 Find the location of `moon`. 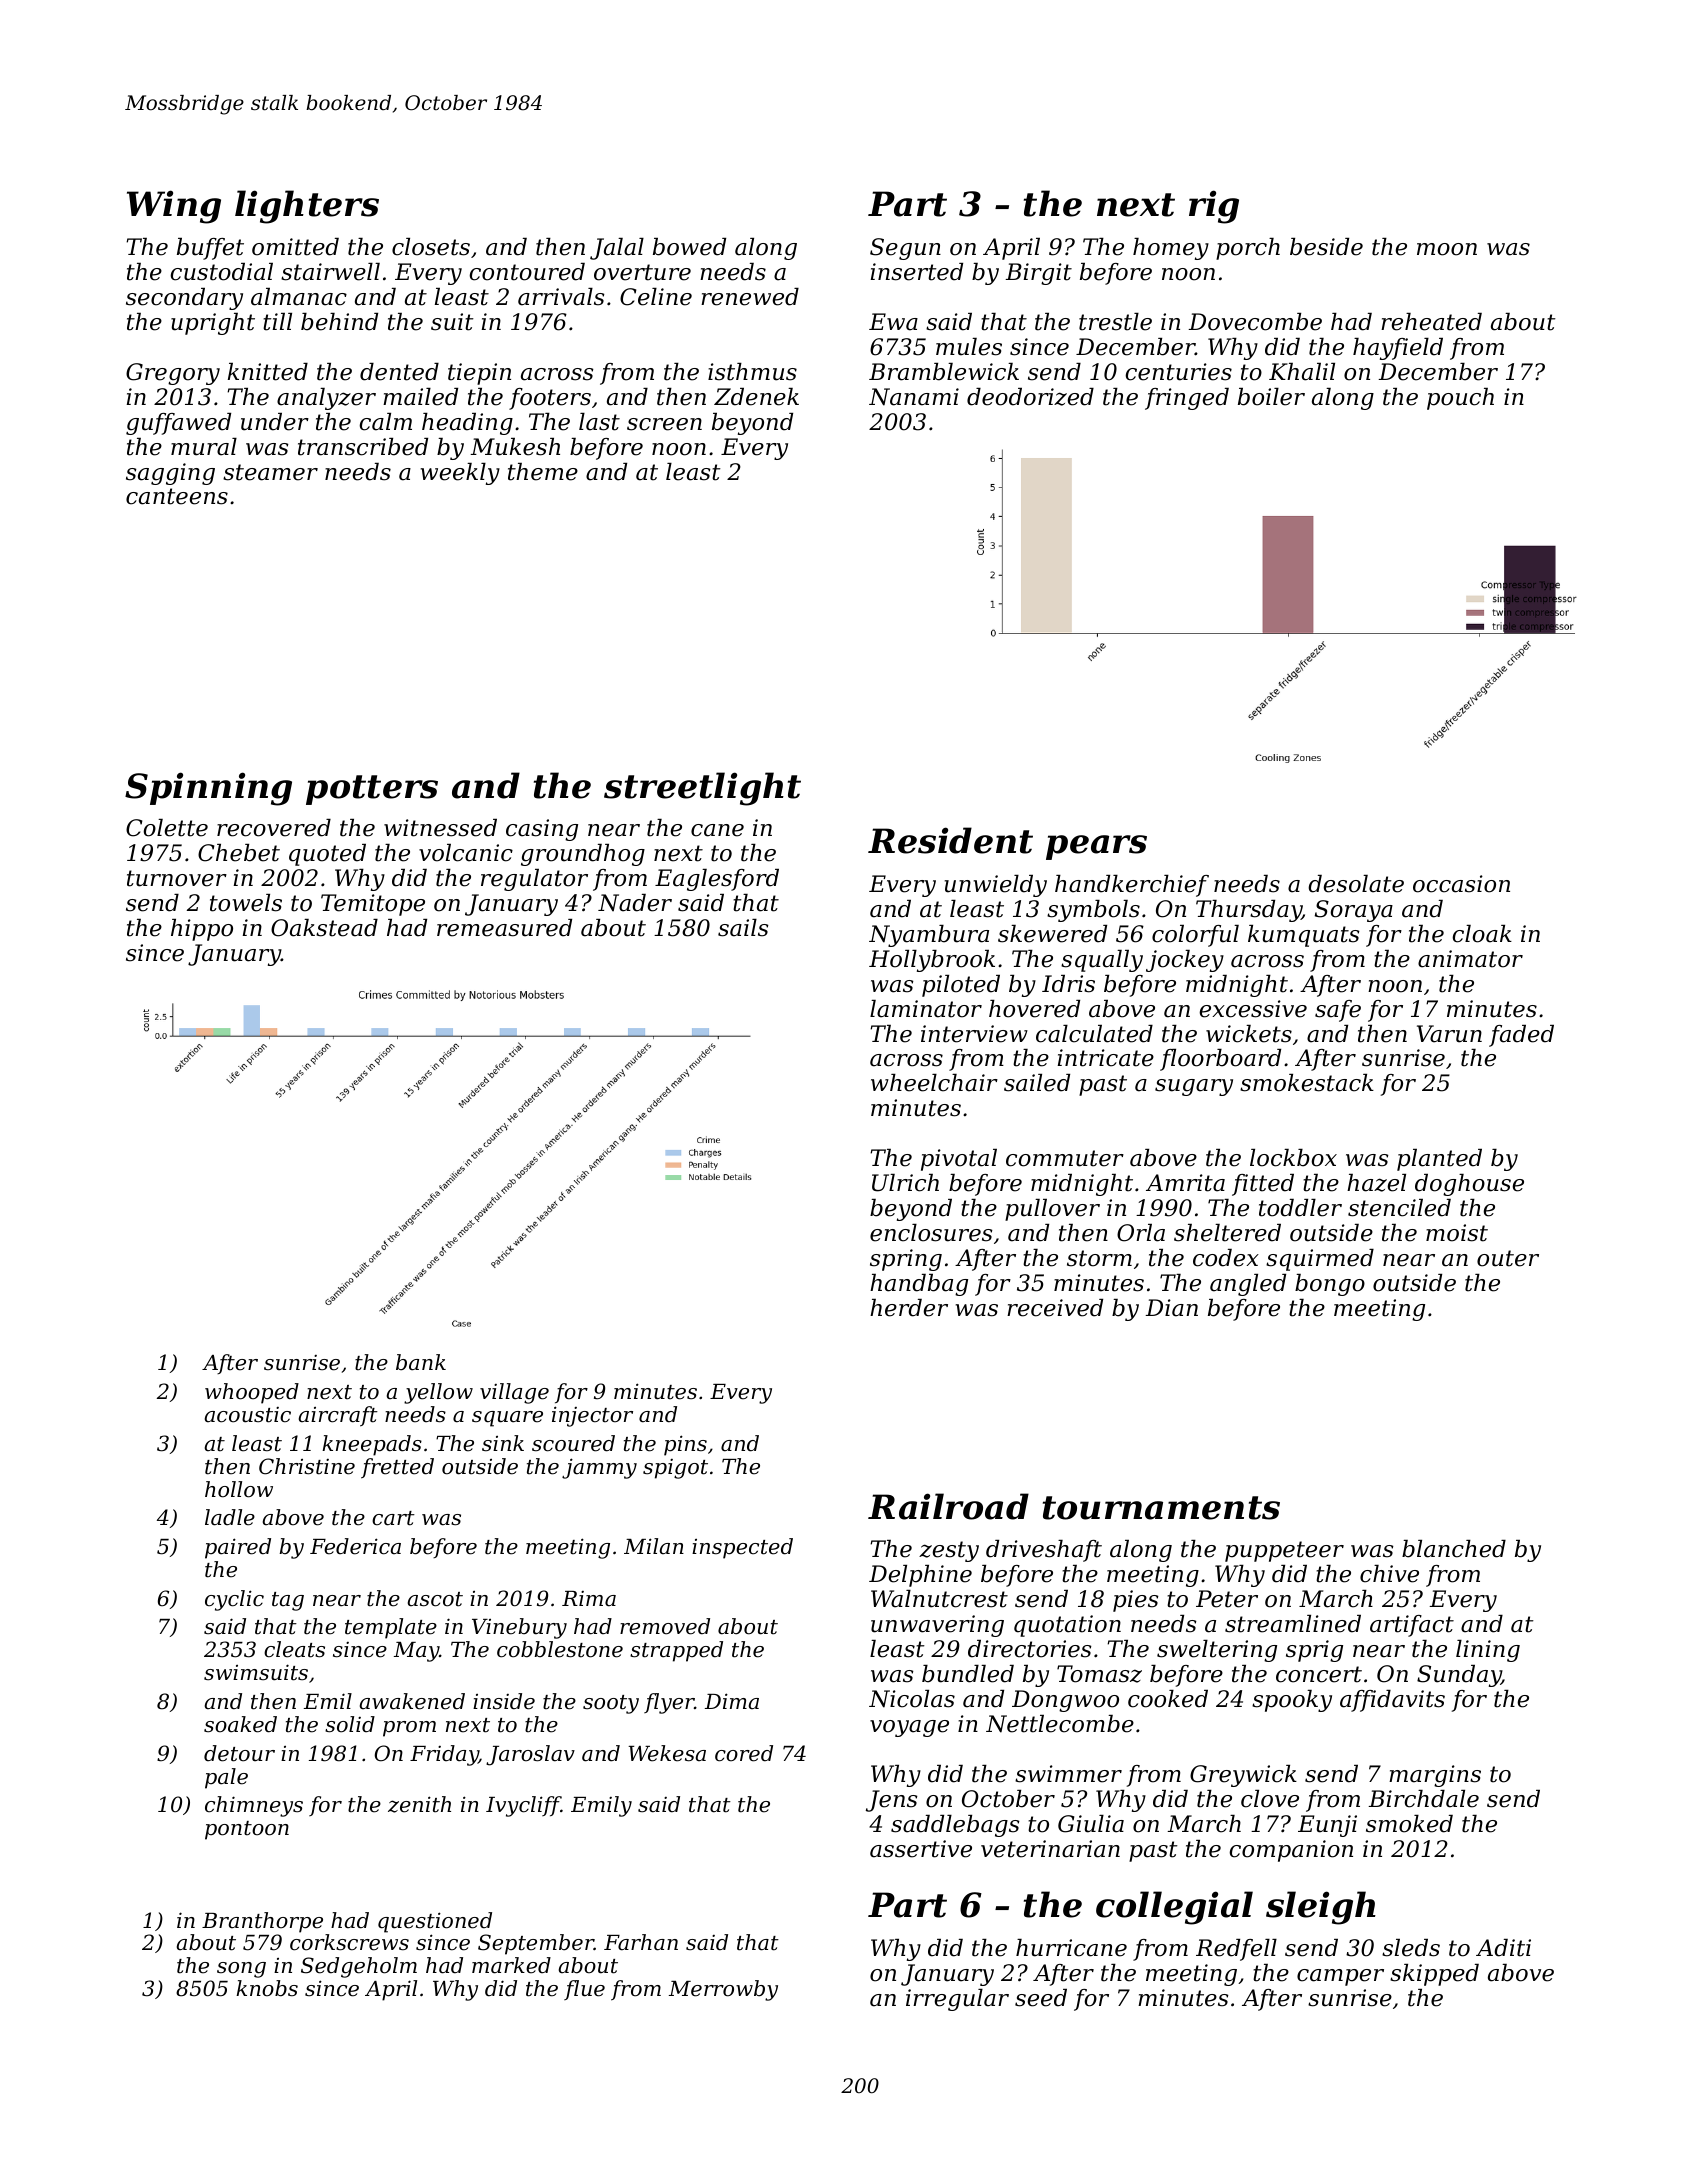

moon is located at coordinates (1447, 249).
